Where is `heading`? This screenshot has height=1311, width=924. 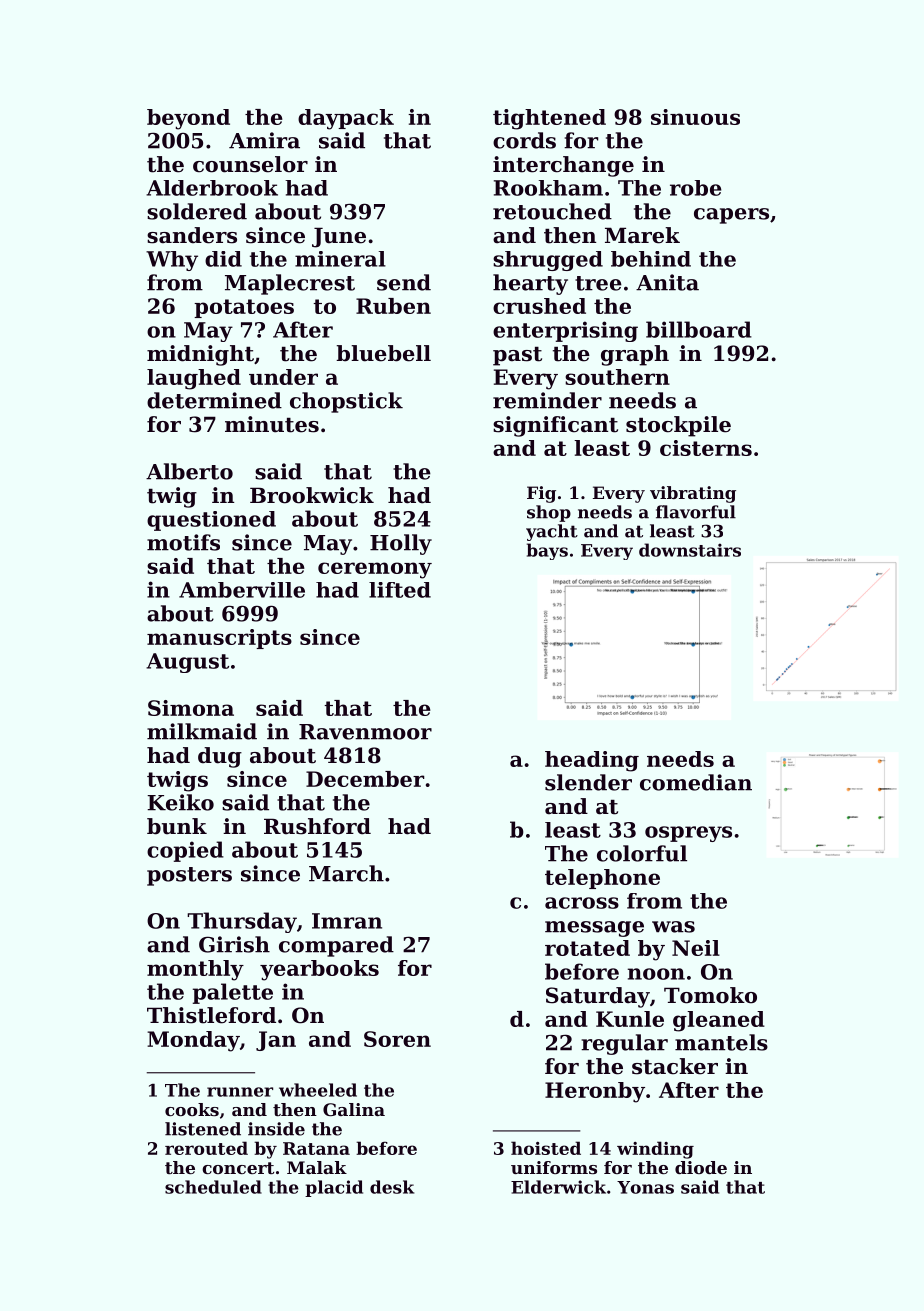 heading is located at coordinates (592, 761).
